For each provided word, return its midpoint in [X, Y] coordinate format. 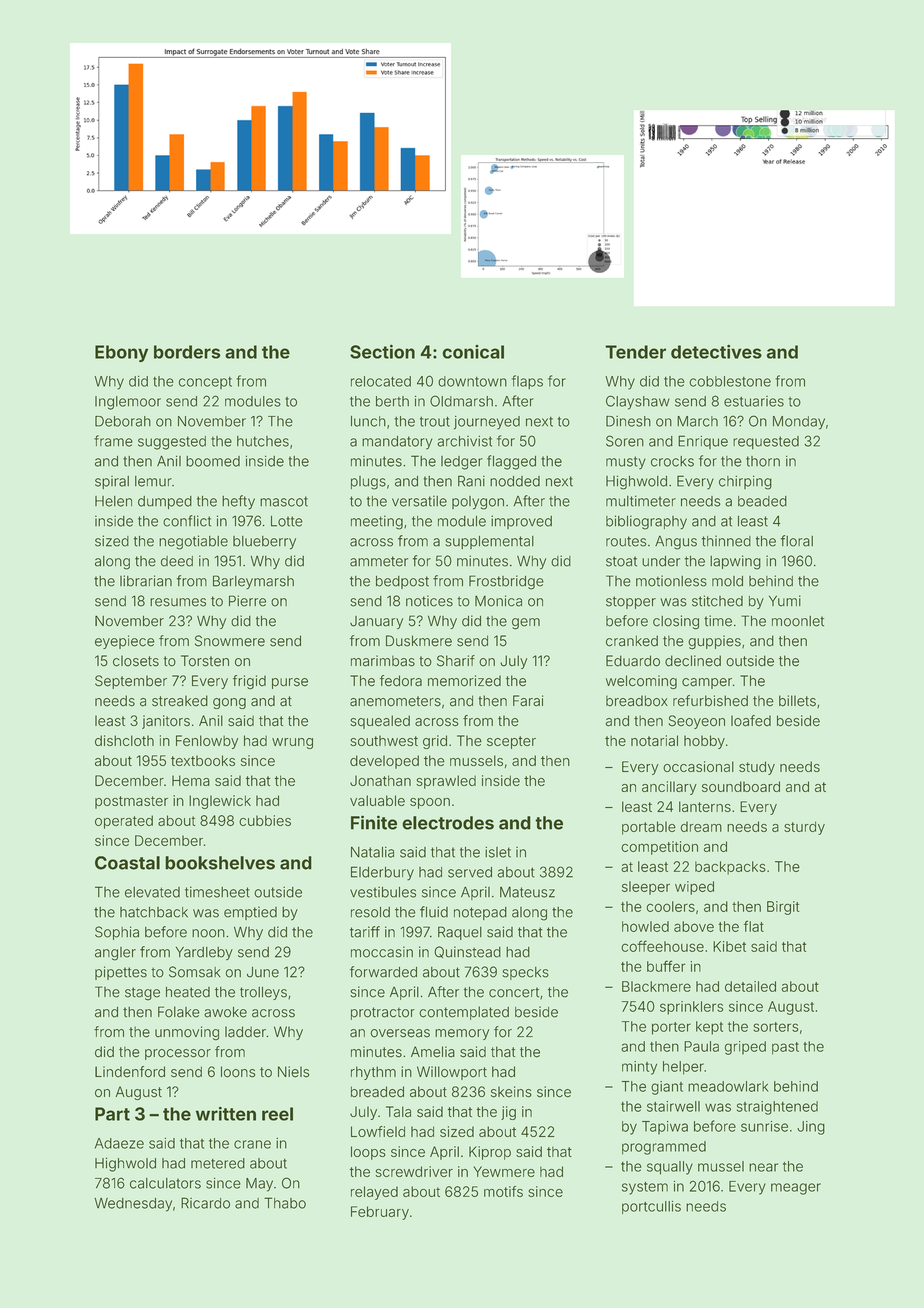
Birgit [783, 908]
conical [473, 352]
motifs [503, 1191]
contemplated [464, 1013]
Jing [811, 1128]
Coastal [127, 863]
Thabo [285, 1203]
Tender [635, 352]
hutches [263, 441]
